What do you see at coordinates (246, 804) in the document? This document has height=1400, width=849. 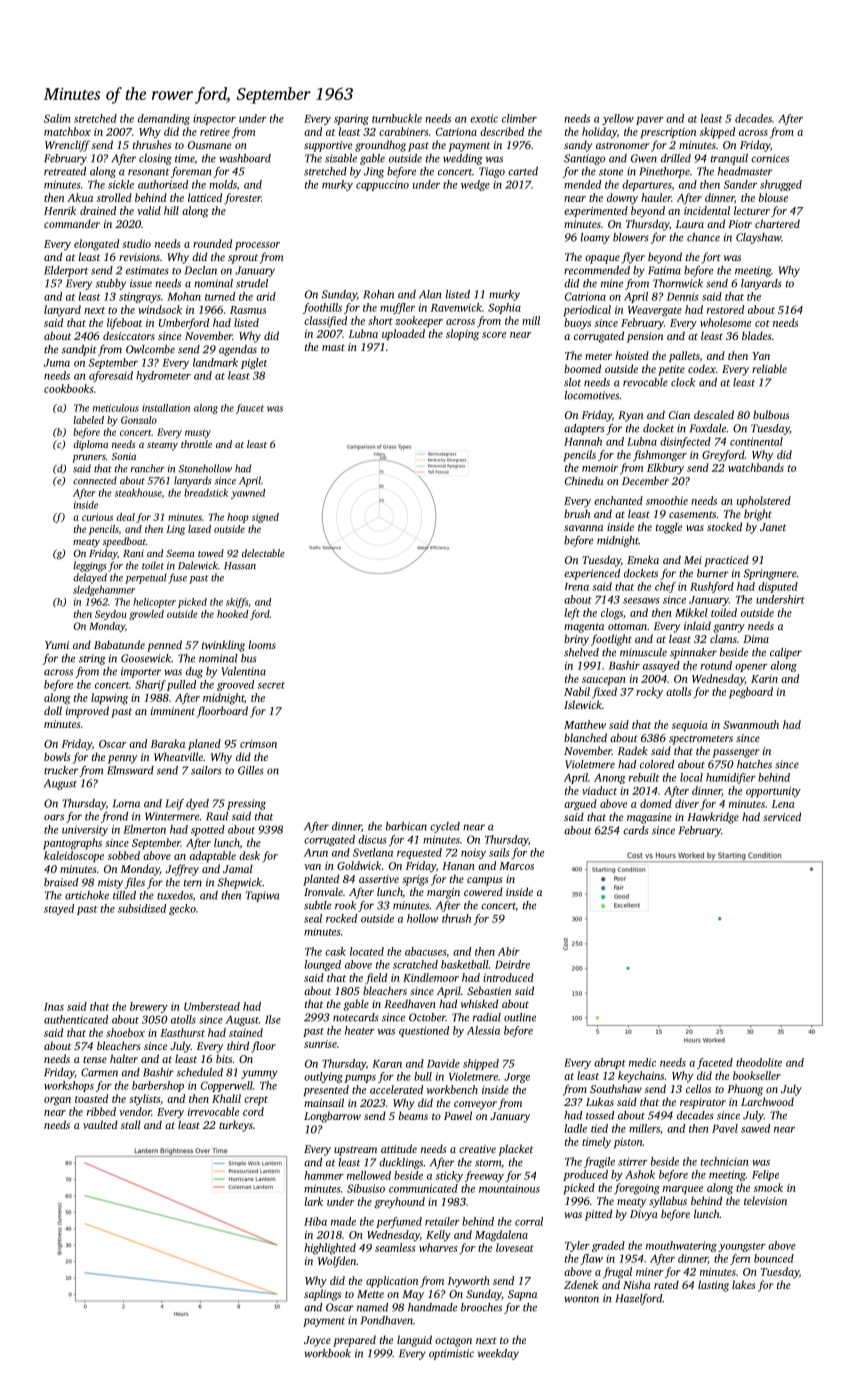 I see `pressing` at bounding box center [246, 804].
